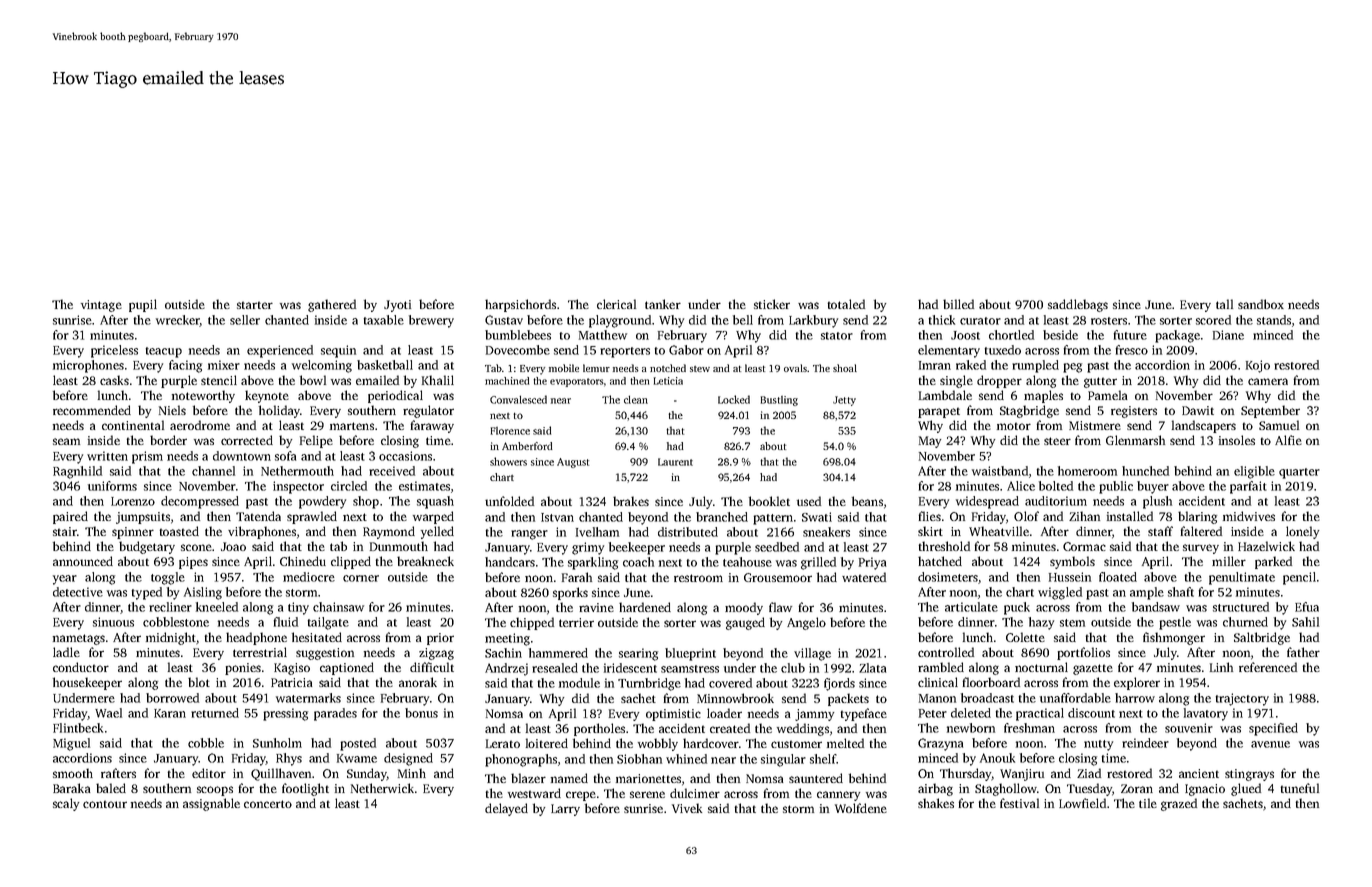 This image has width=1372, height=887. What do you see at coordinates (143, 305) in the image?
I see `pupil` at bounding box center [143, 305].
